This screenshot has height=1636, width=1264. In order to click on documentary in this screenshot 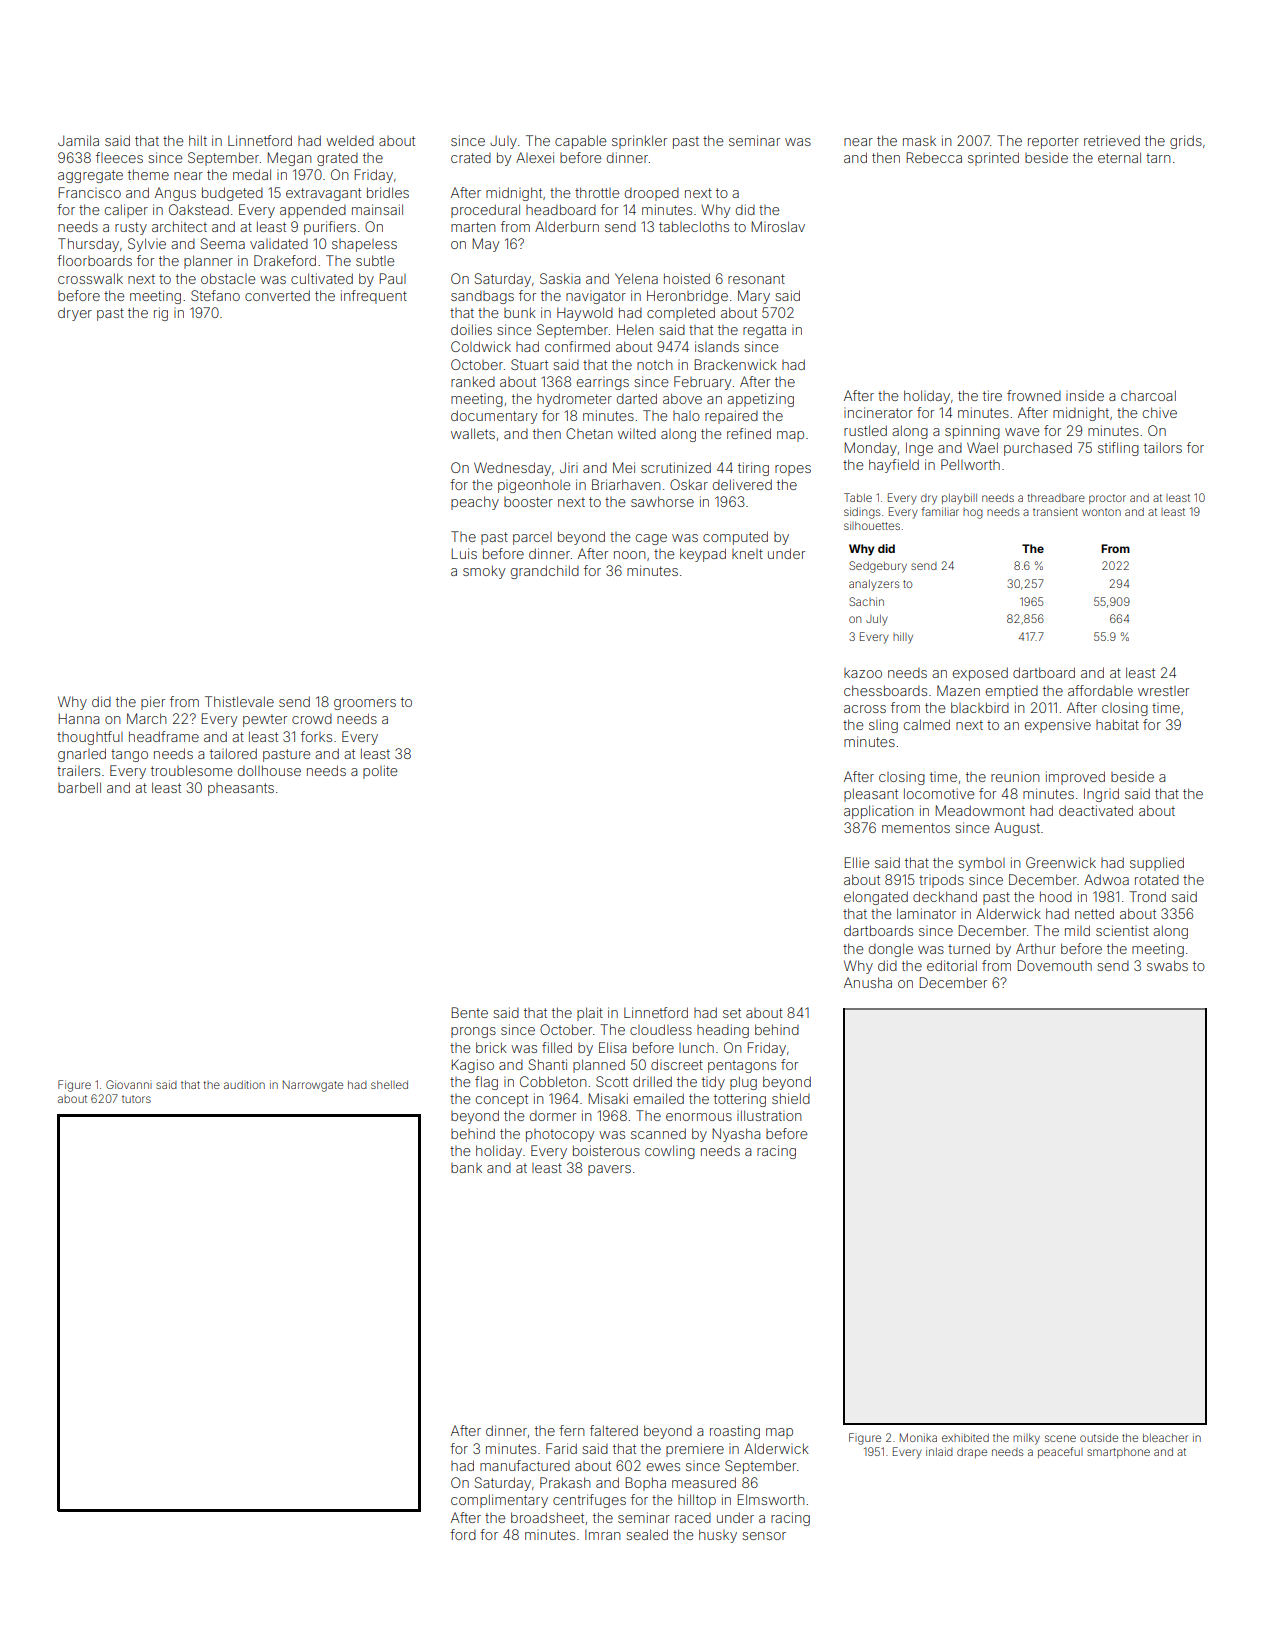, I will do `click(494, 417)`.
